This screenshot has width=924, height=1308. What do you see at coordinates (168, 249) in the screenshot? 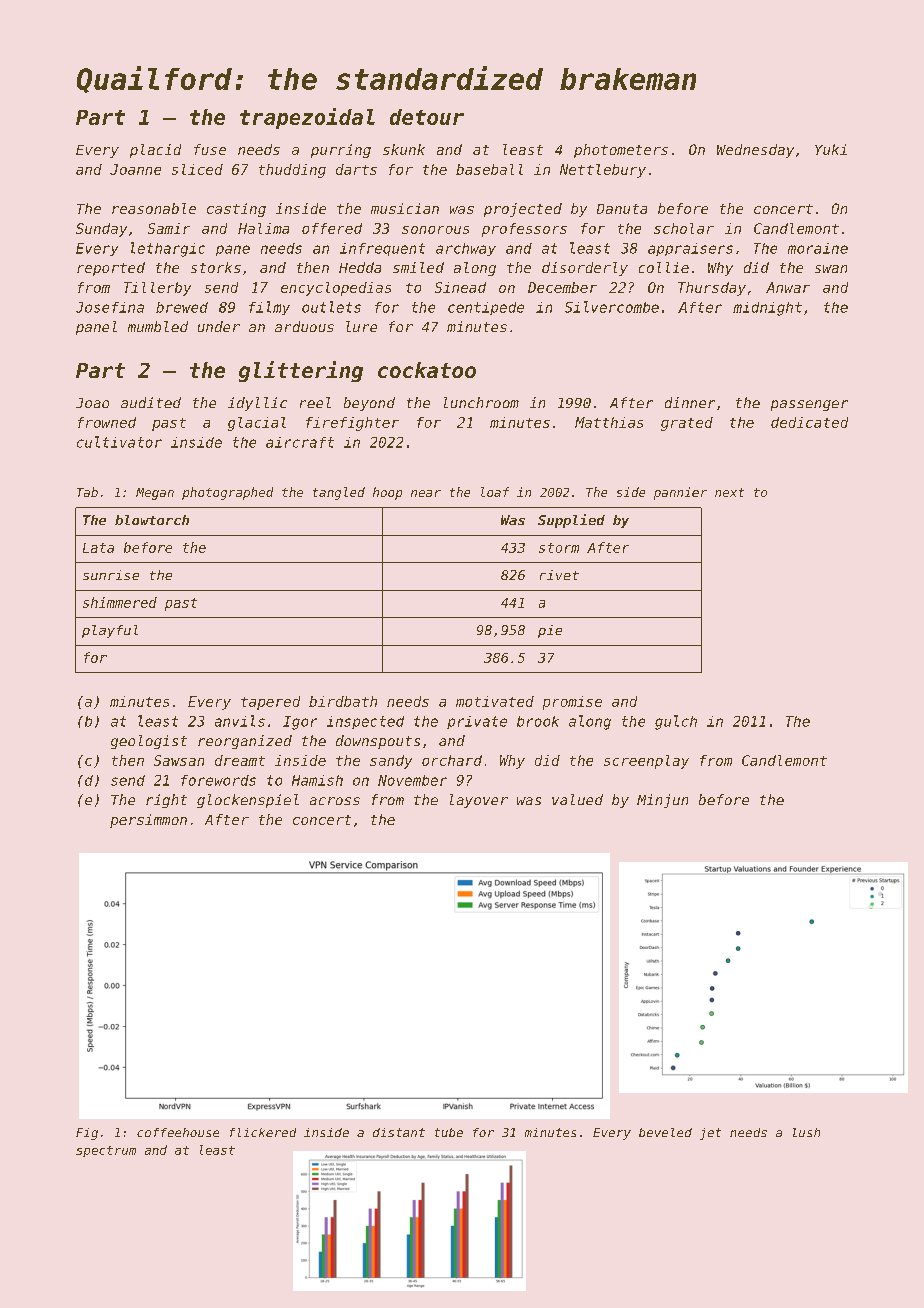
I see `lethargic` at bounding box center [168, 249].
